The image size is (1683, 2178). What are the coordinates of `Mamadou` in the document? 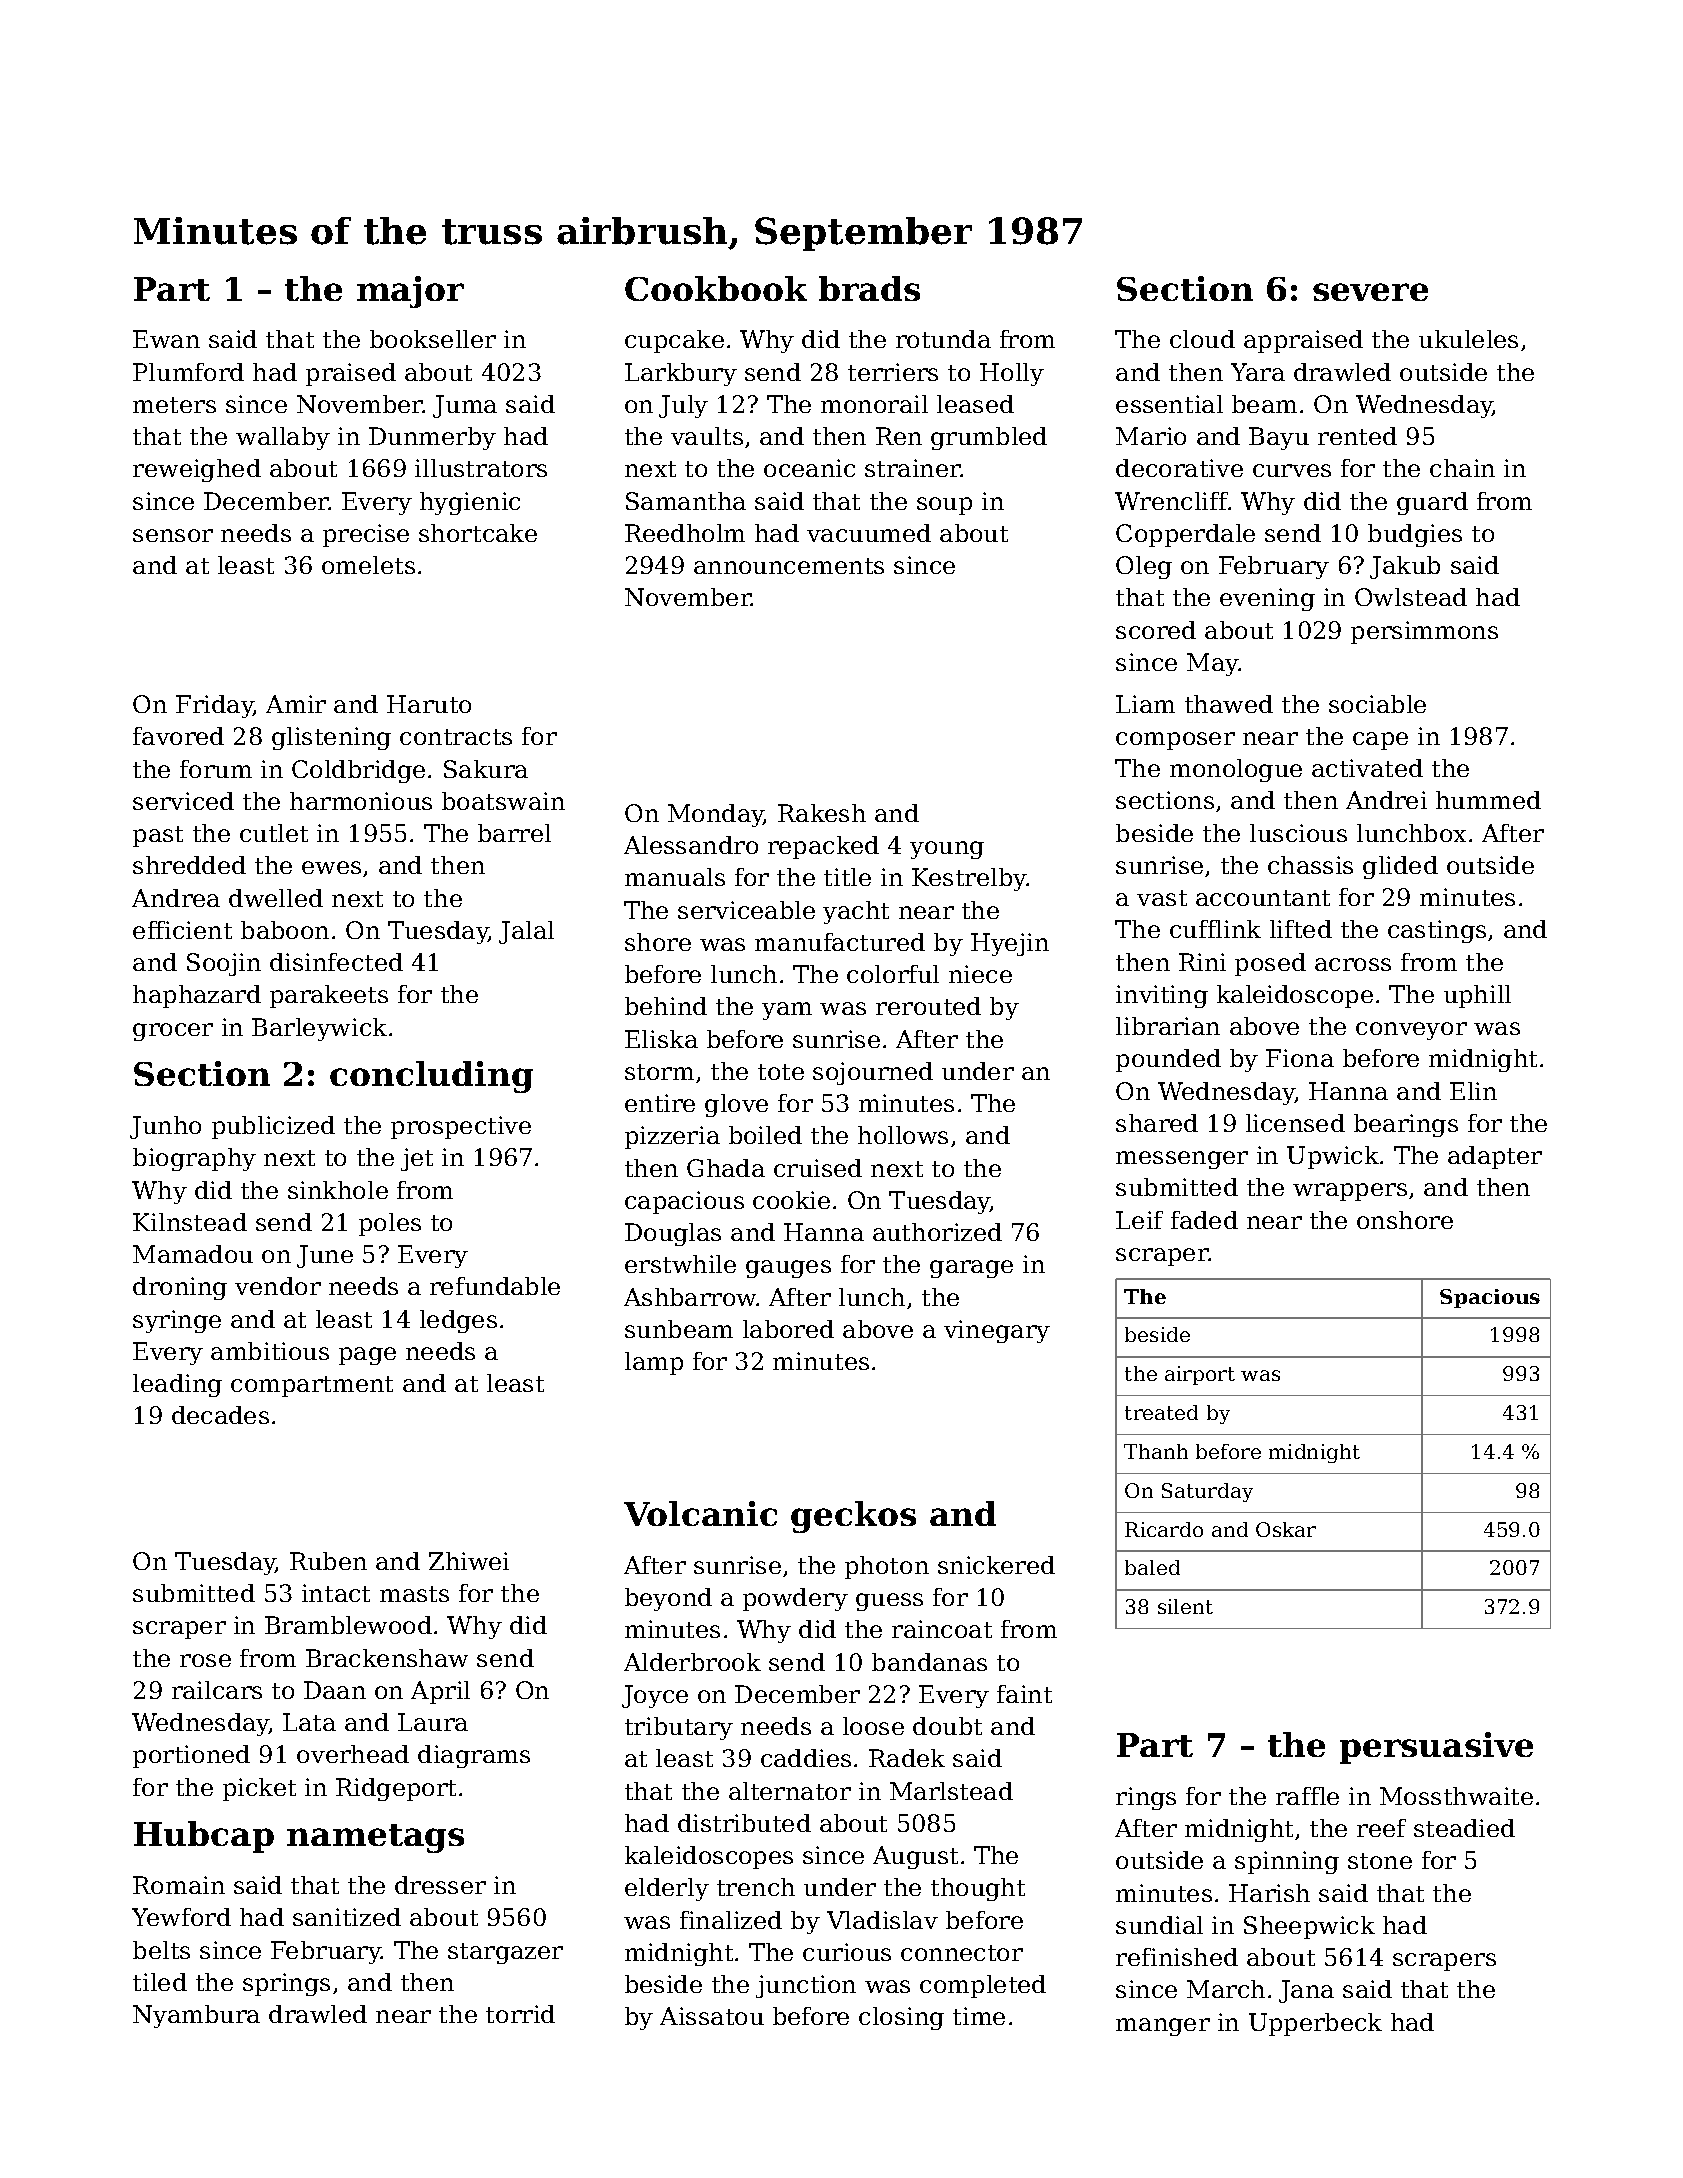 It's located at (193, 1254).
